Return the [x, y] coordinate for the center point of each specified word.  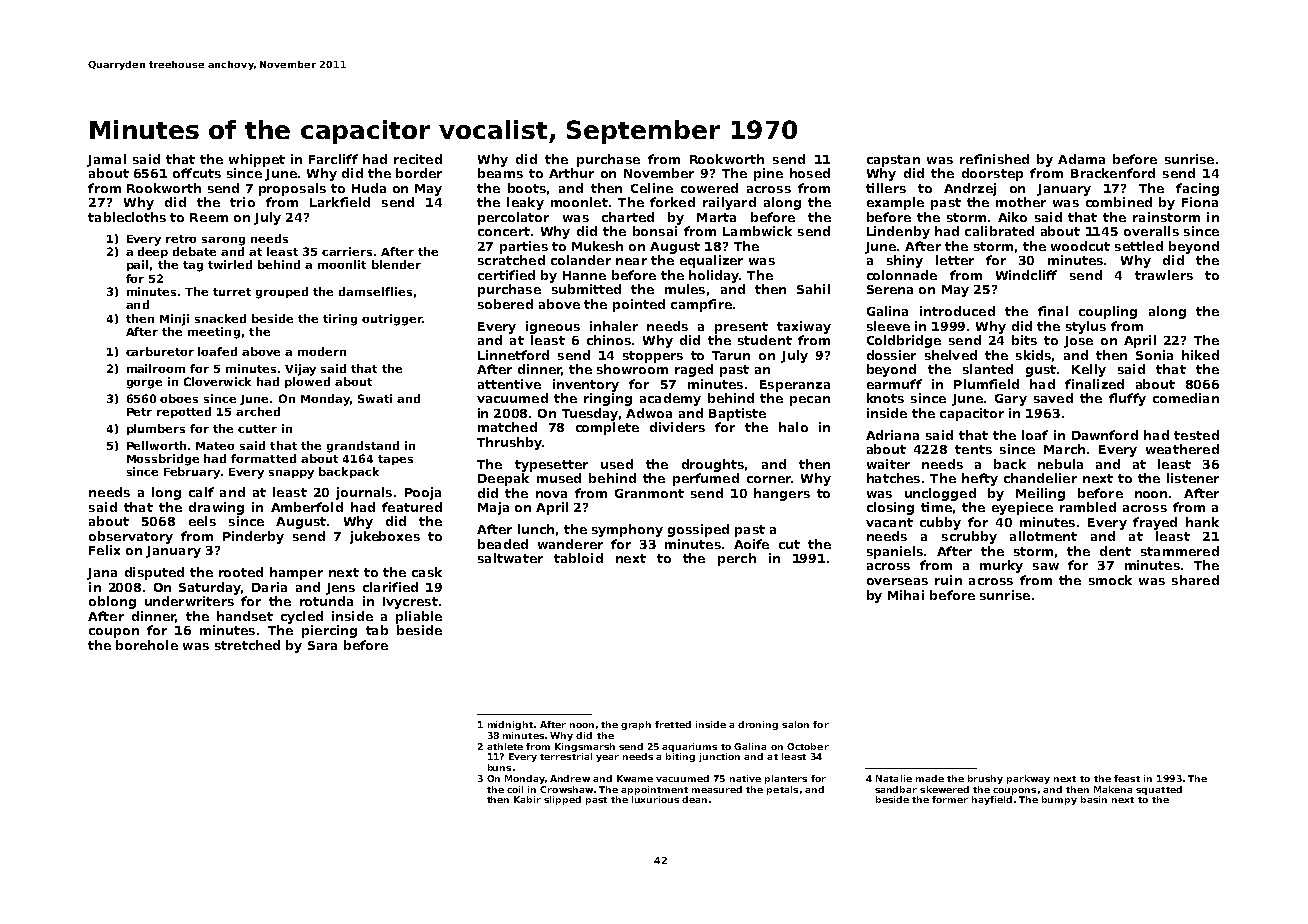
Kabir [527, 799]
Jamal [106, 160]
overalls [1151, 231]
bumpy [1059, 800]
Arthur [571, 173]
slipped [562, 800]
